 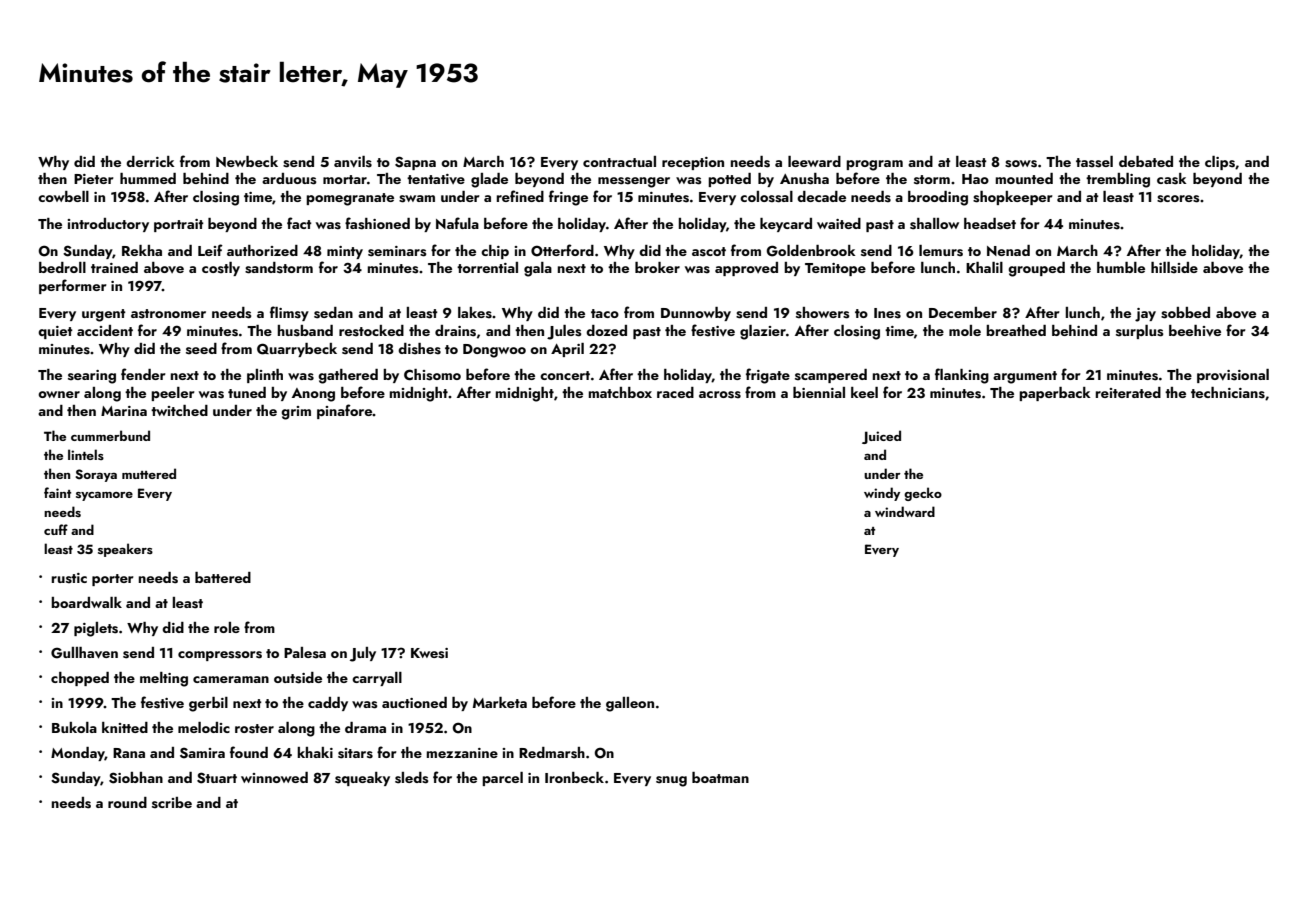 I want to click on boatman, so click(x=720, y=777).
